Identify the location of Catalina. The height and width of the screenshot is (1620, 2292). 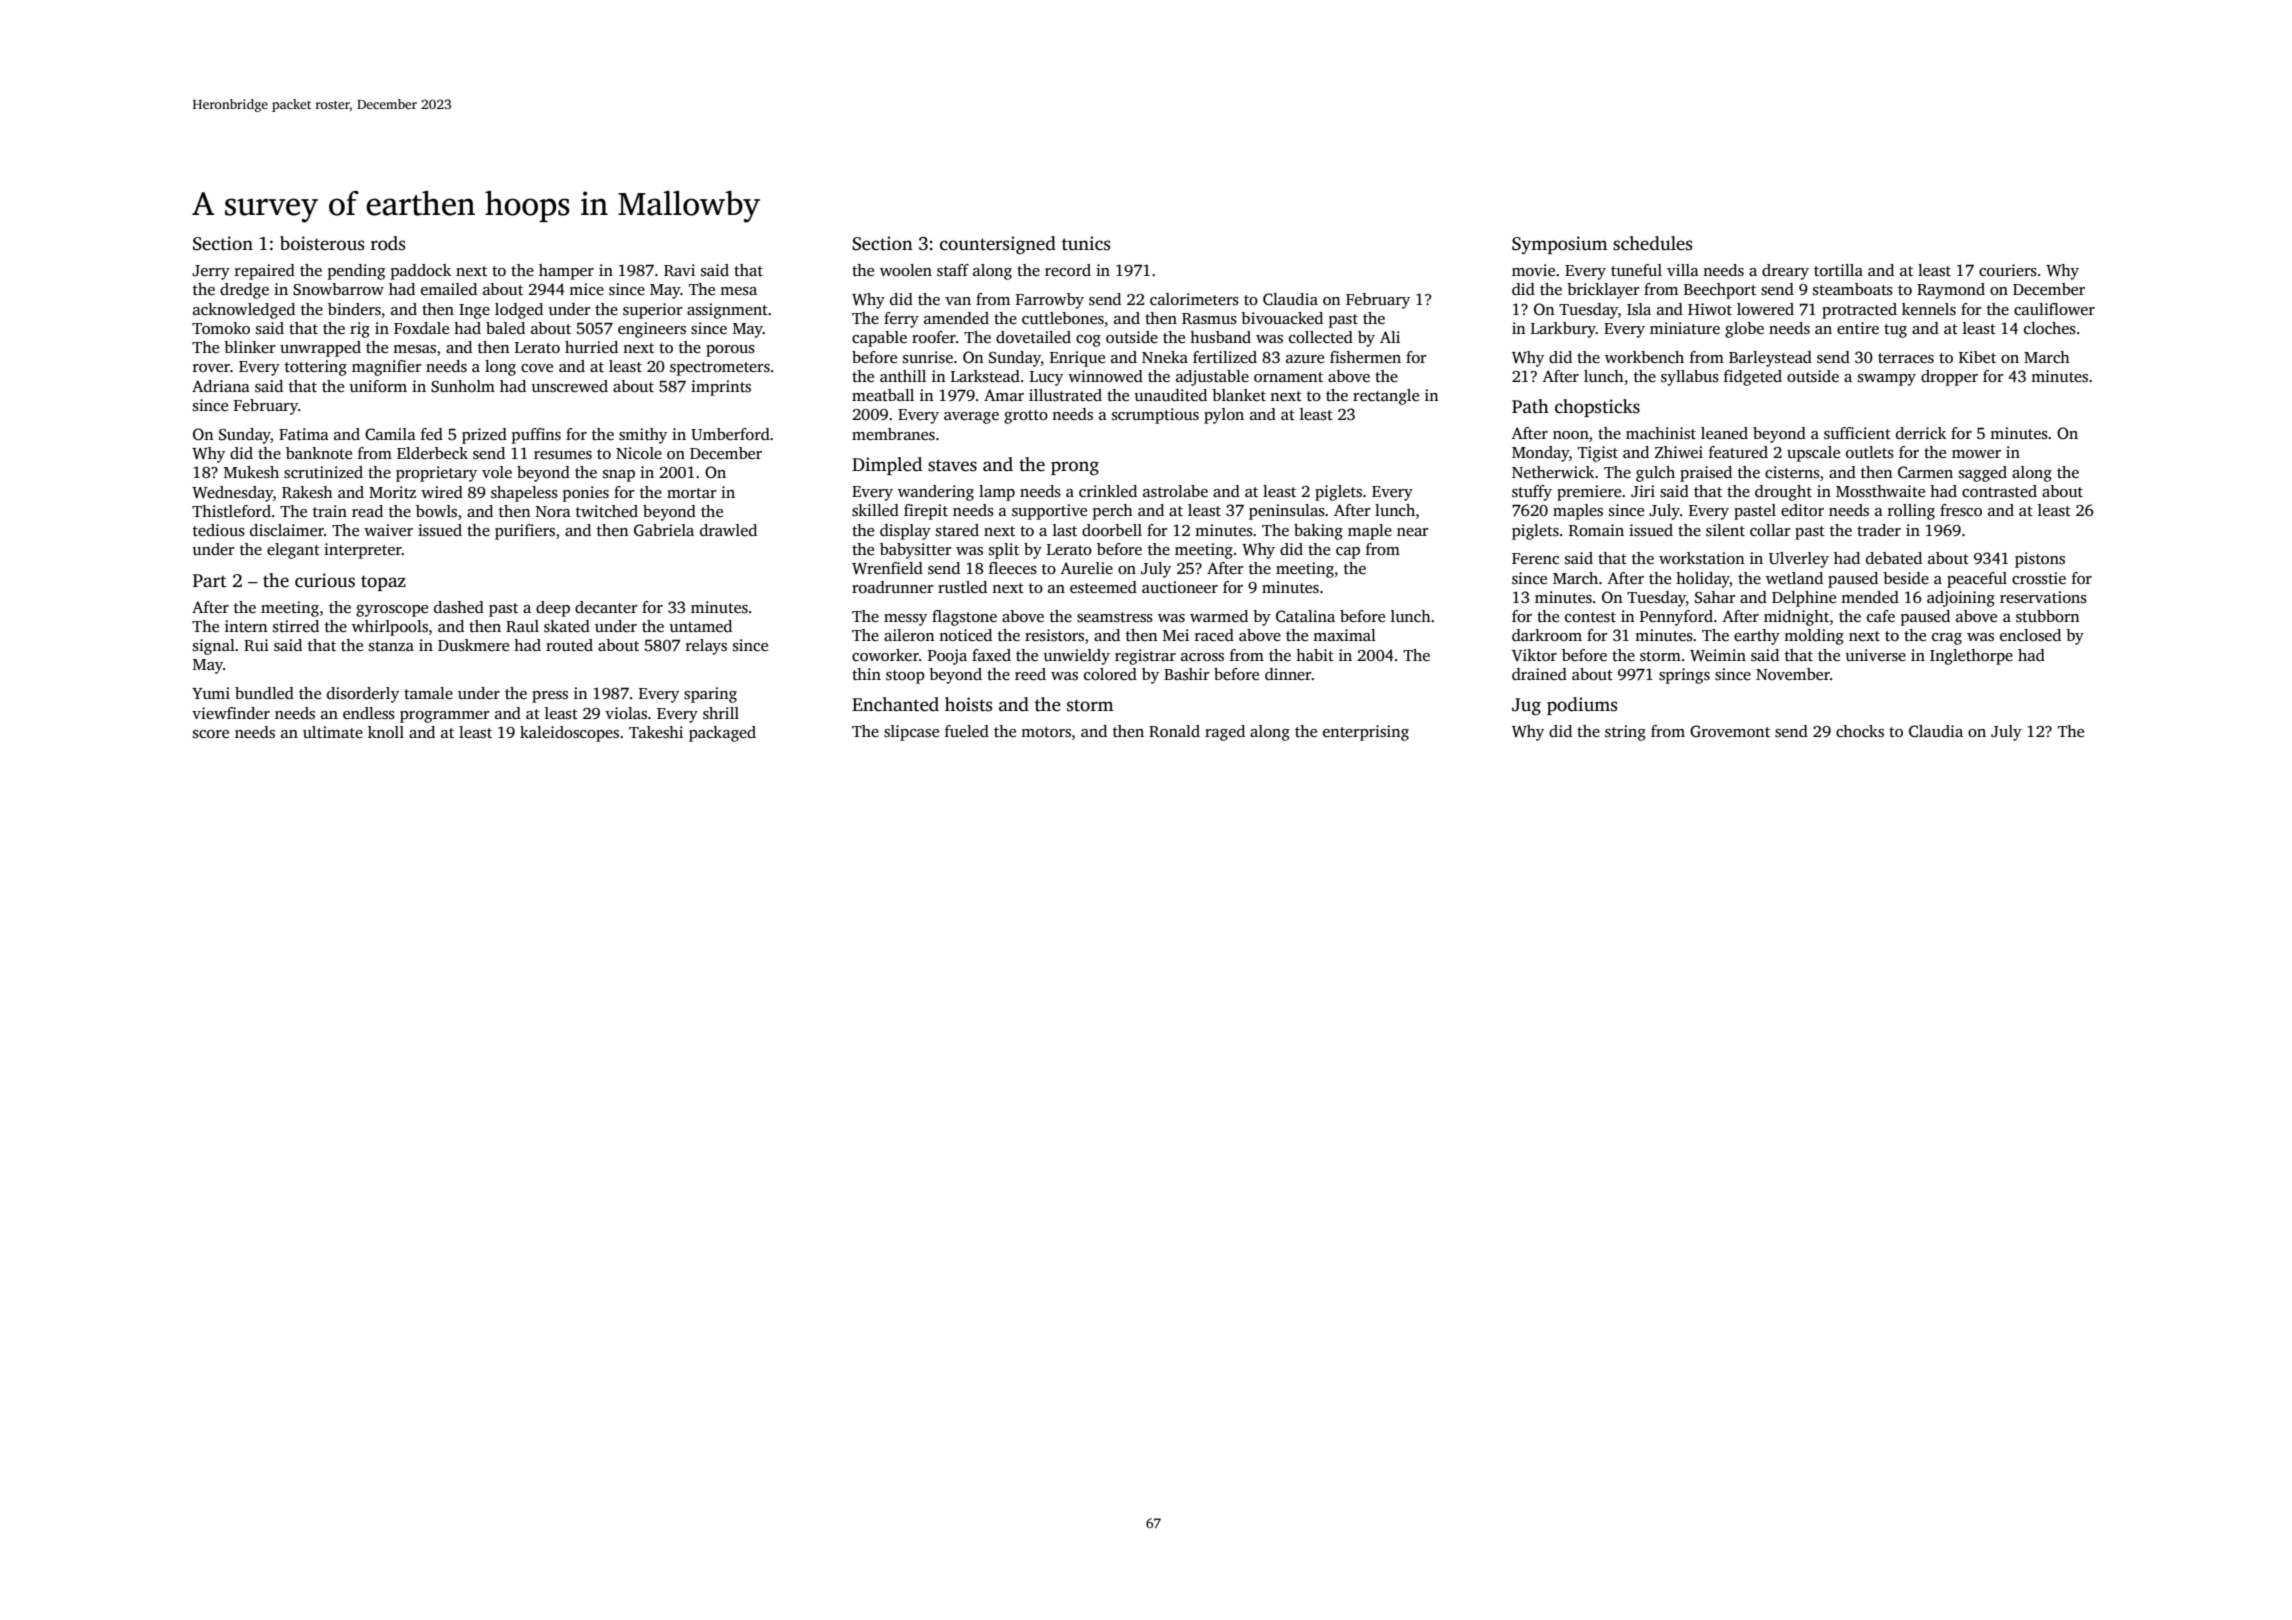
(1305, 616).
